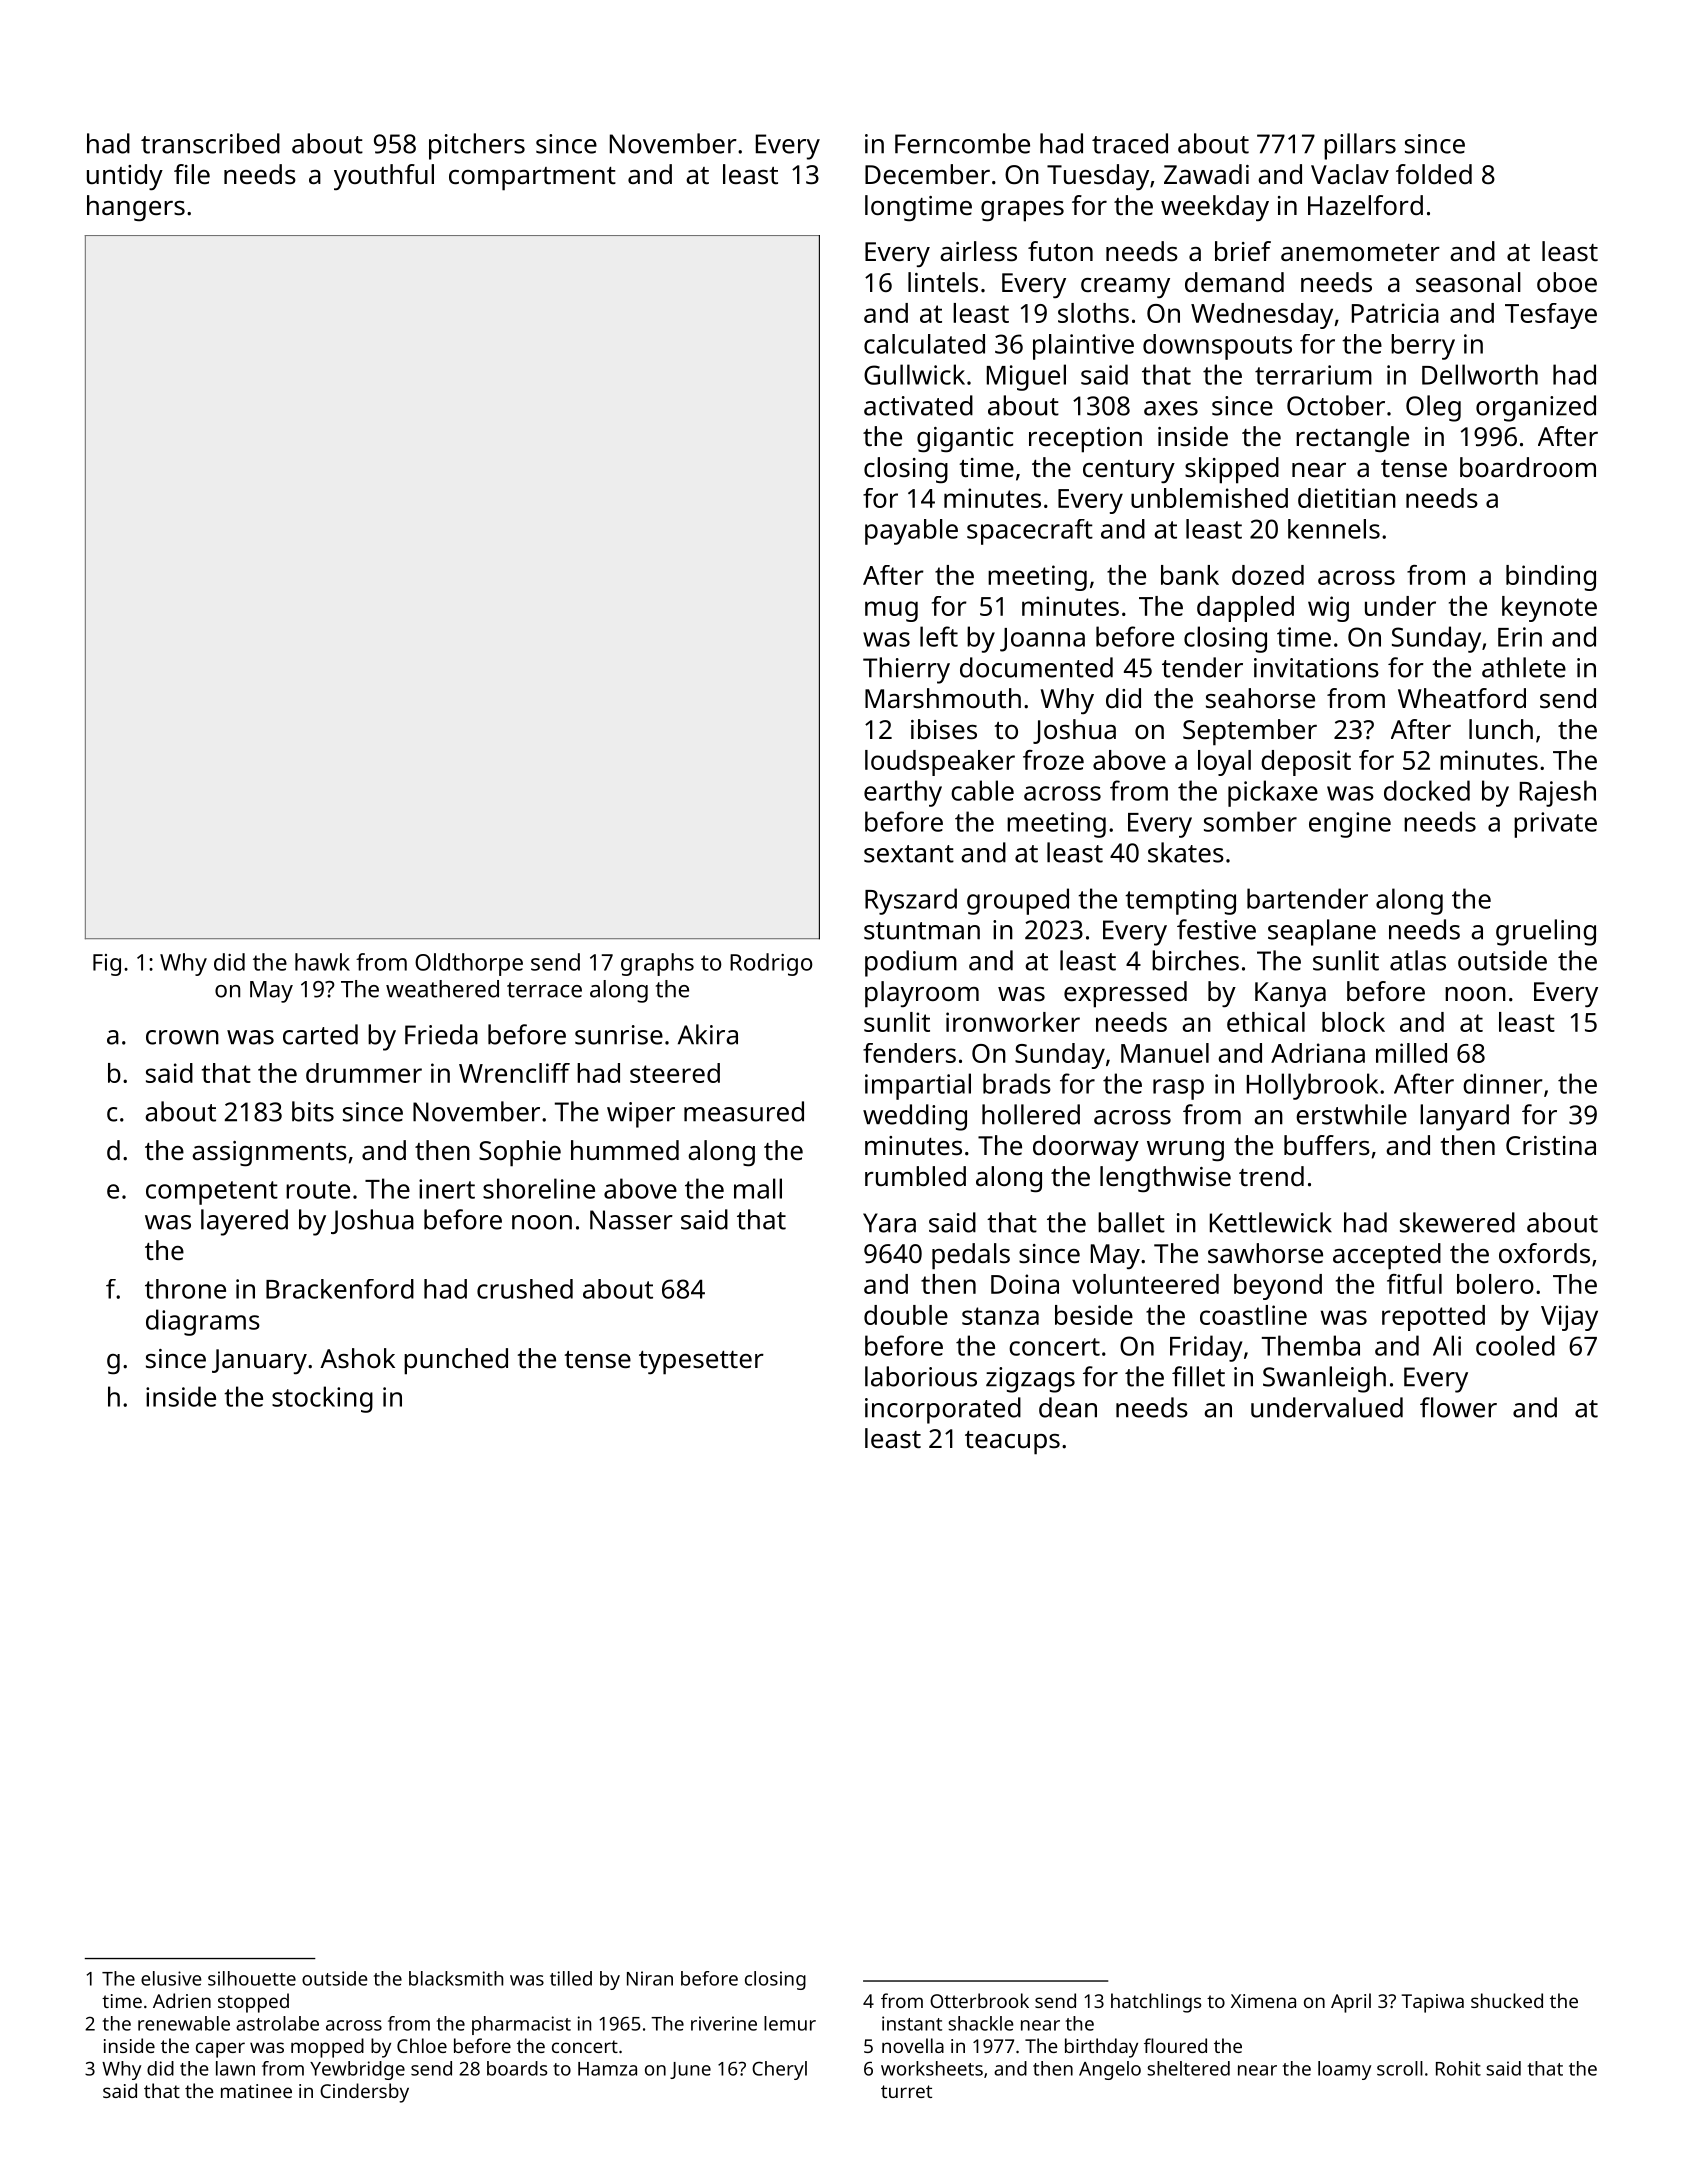 This page has width=1683, height=2178. What do you see at coordinates (1551, 578) in the page?
I see `binding` at bounding box center [1551, 578].
